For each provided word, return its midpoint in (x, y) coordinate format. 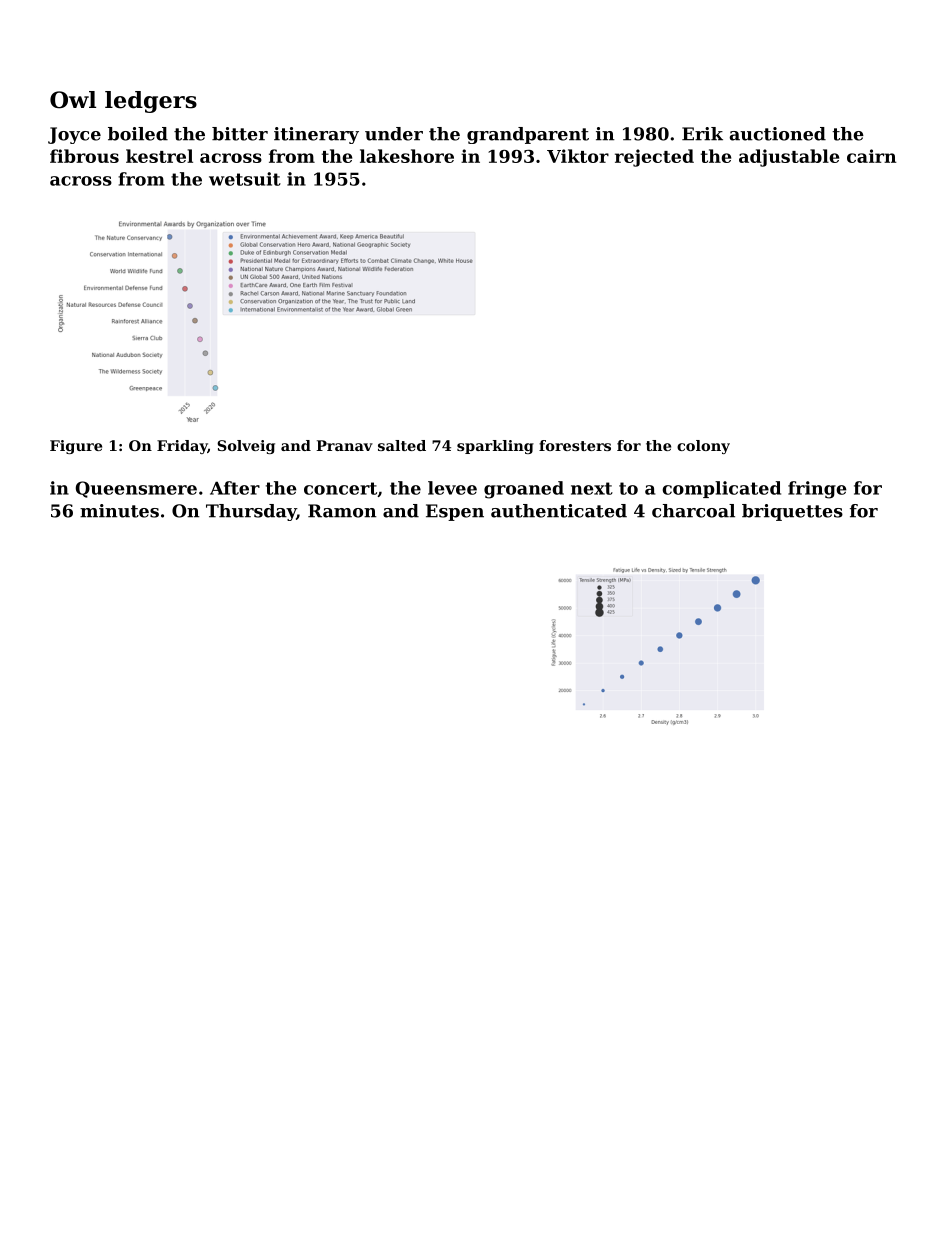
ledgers (151, 102)
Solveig (246, 447)
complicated (722, 489)
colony (703, 447)
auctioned (777, 134)
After (235, 488)
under (394, 134)
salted (402, 445)
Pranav (344, 445)
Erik (702, 134)
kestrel (159, 156)
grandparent (528, 135)
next (592, 488)
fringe (817, 490)
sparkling (495, 447)
